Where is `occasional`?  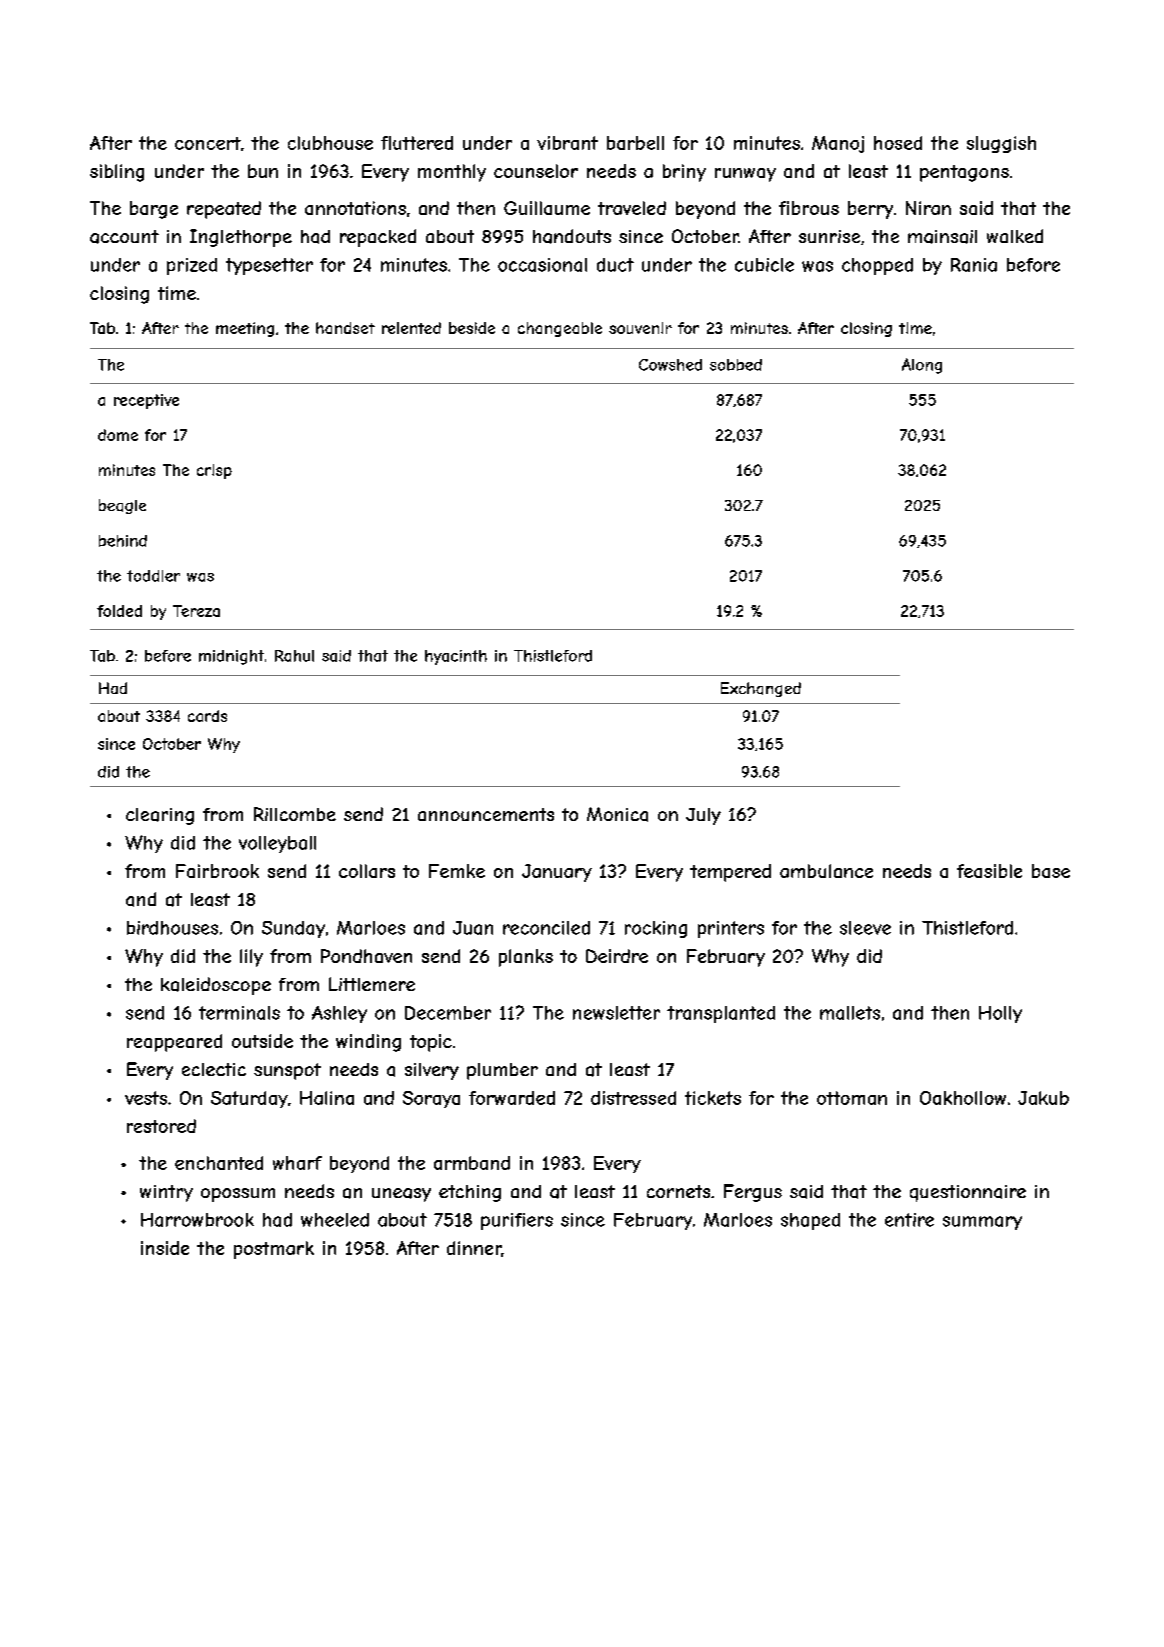
occasional is located at coordinates (542, 265).
